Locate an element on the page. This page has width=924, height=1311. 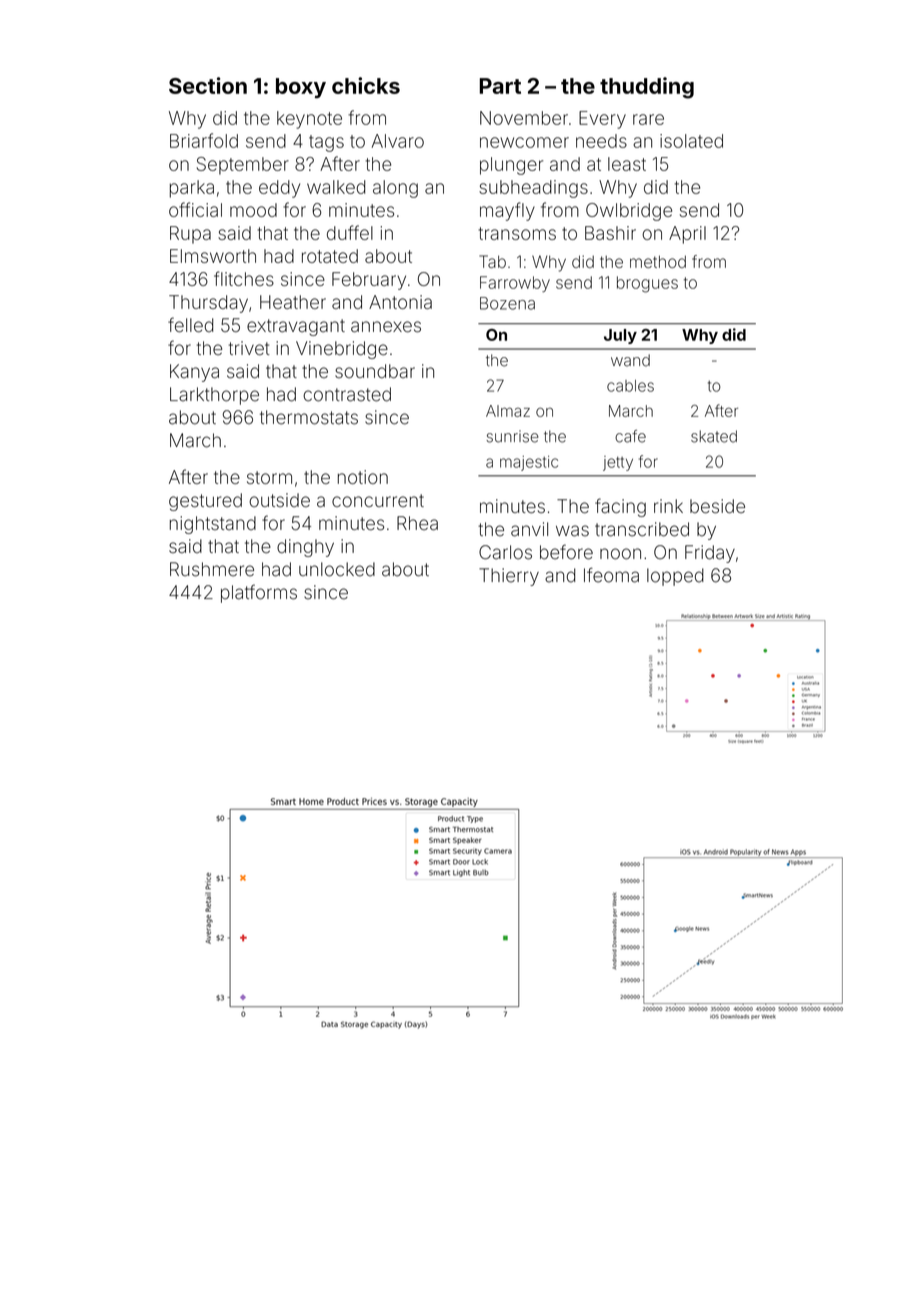
concurrent is located at coordinates (378, 500).
